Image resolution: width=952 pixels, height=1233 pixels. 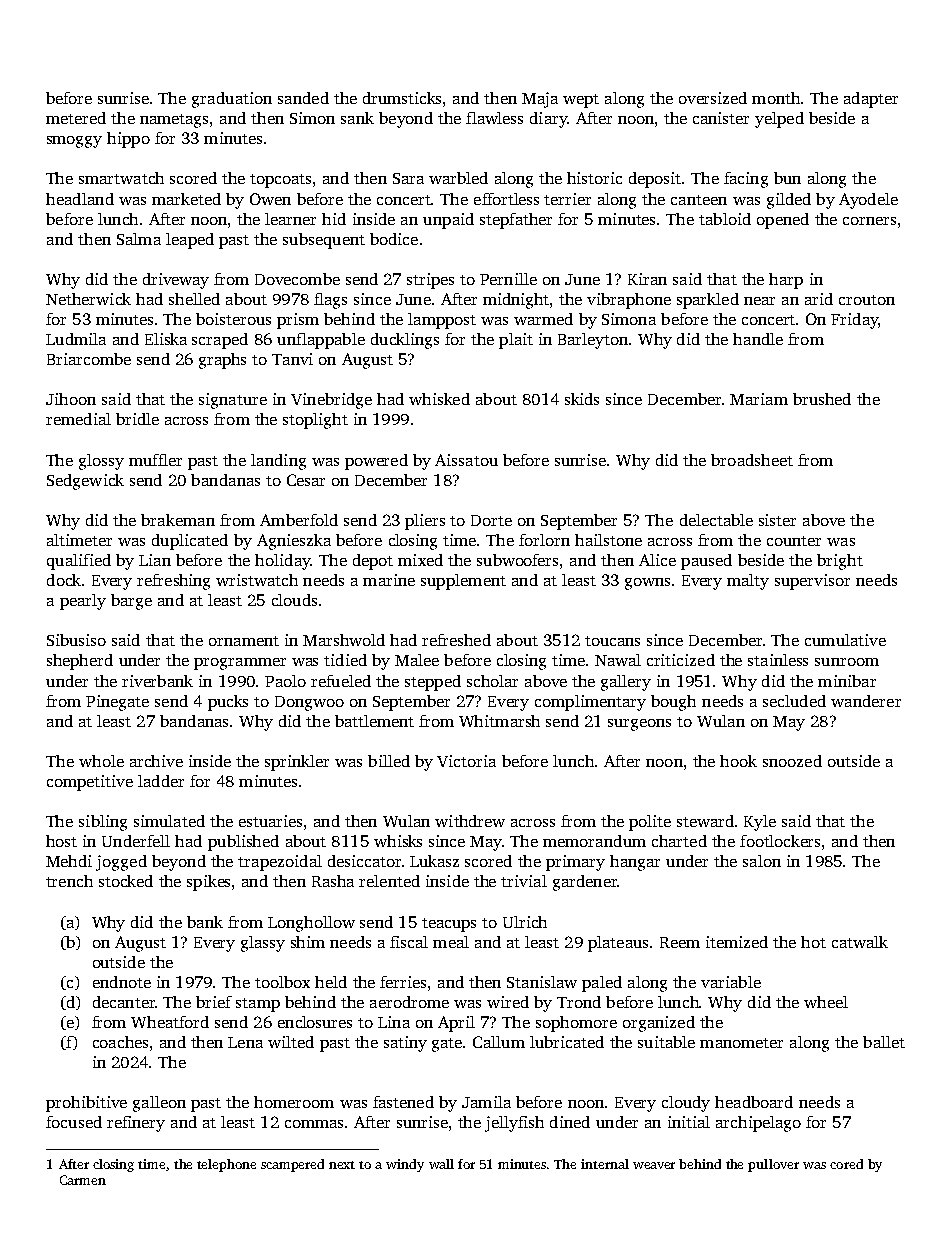 What do you see at coordinates (778, 660) in the image?
I see `stainless` at bounding box center [778, 660].
